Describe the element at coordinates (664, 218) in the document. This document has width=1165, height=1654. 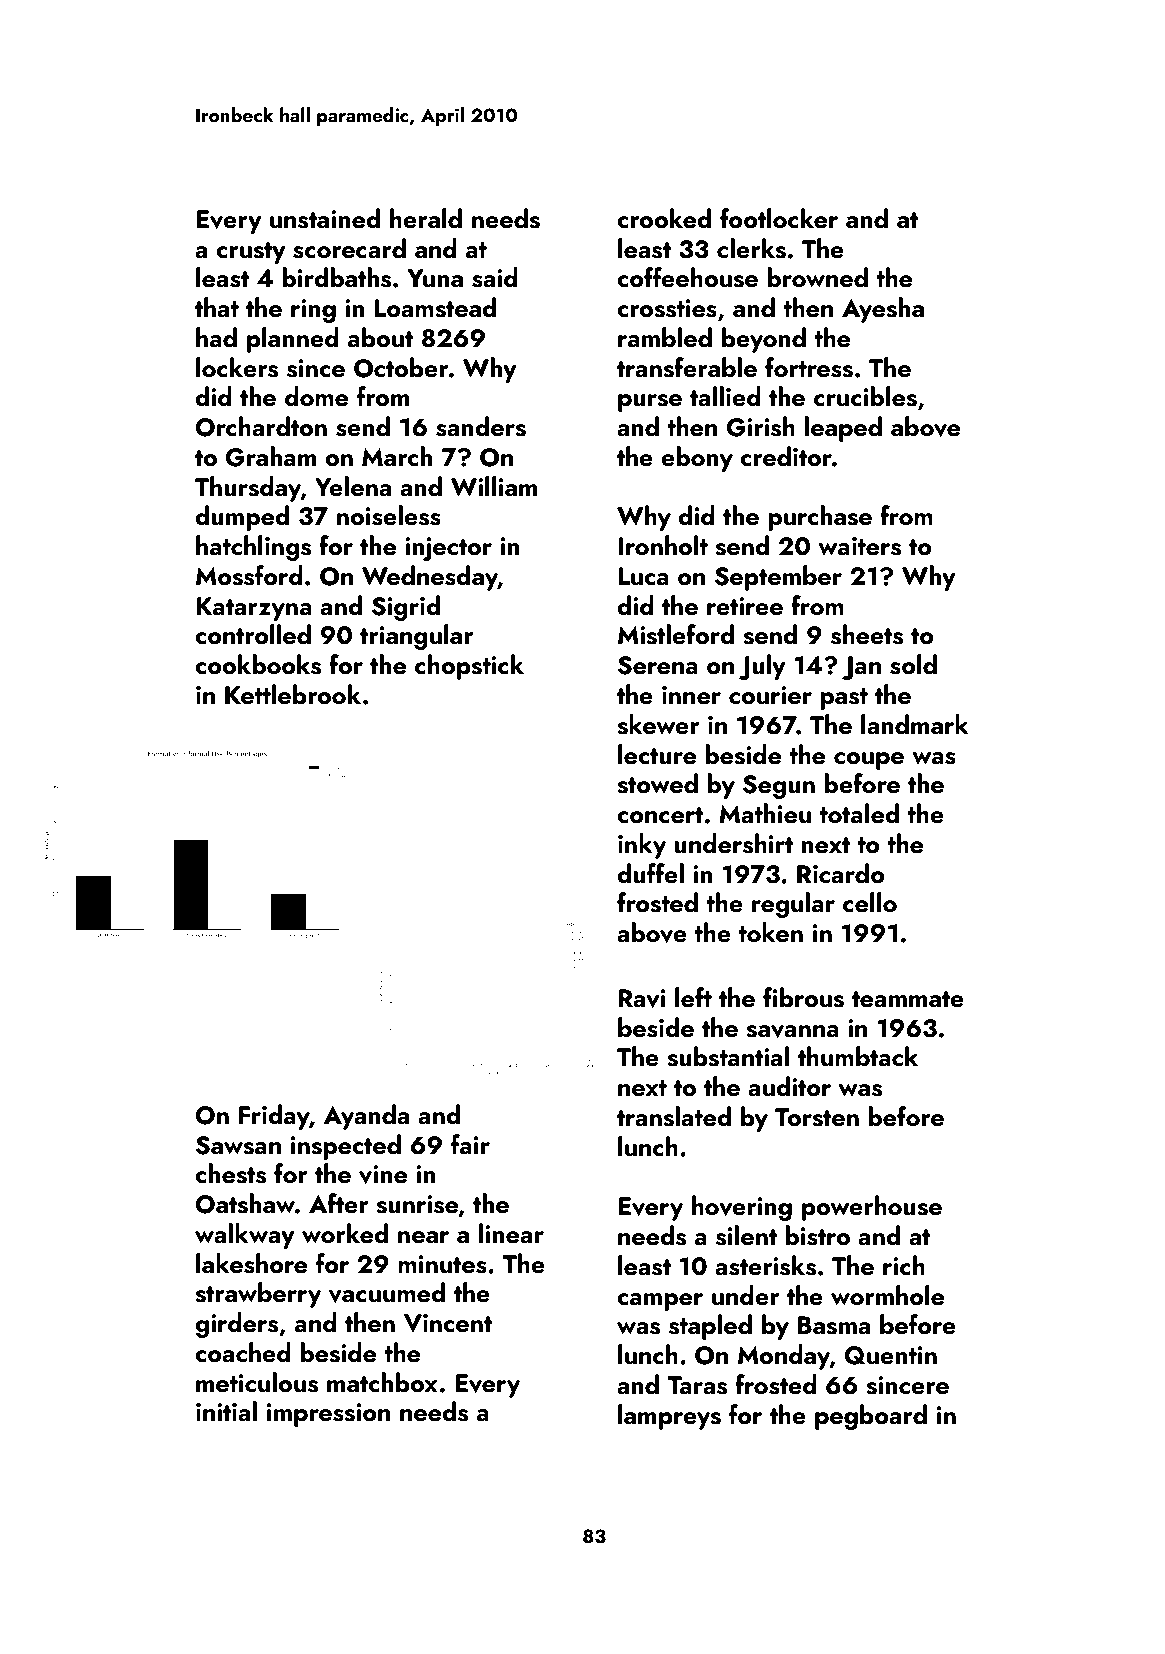
I see `crooked` at that location.
